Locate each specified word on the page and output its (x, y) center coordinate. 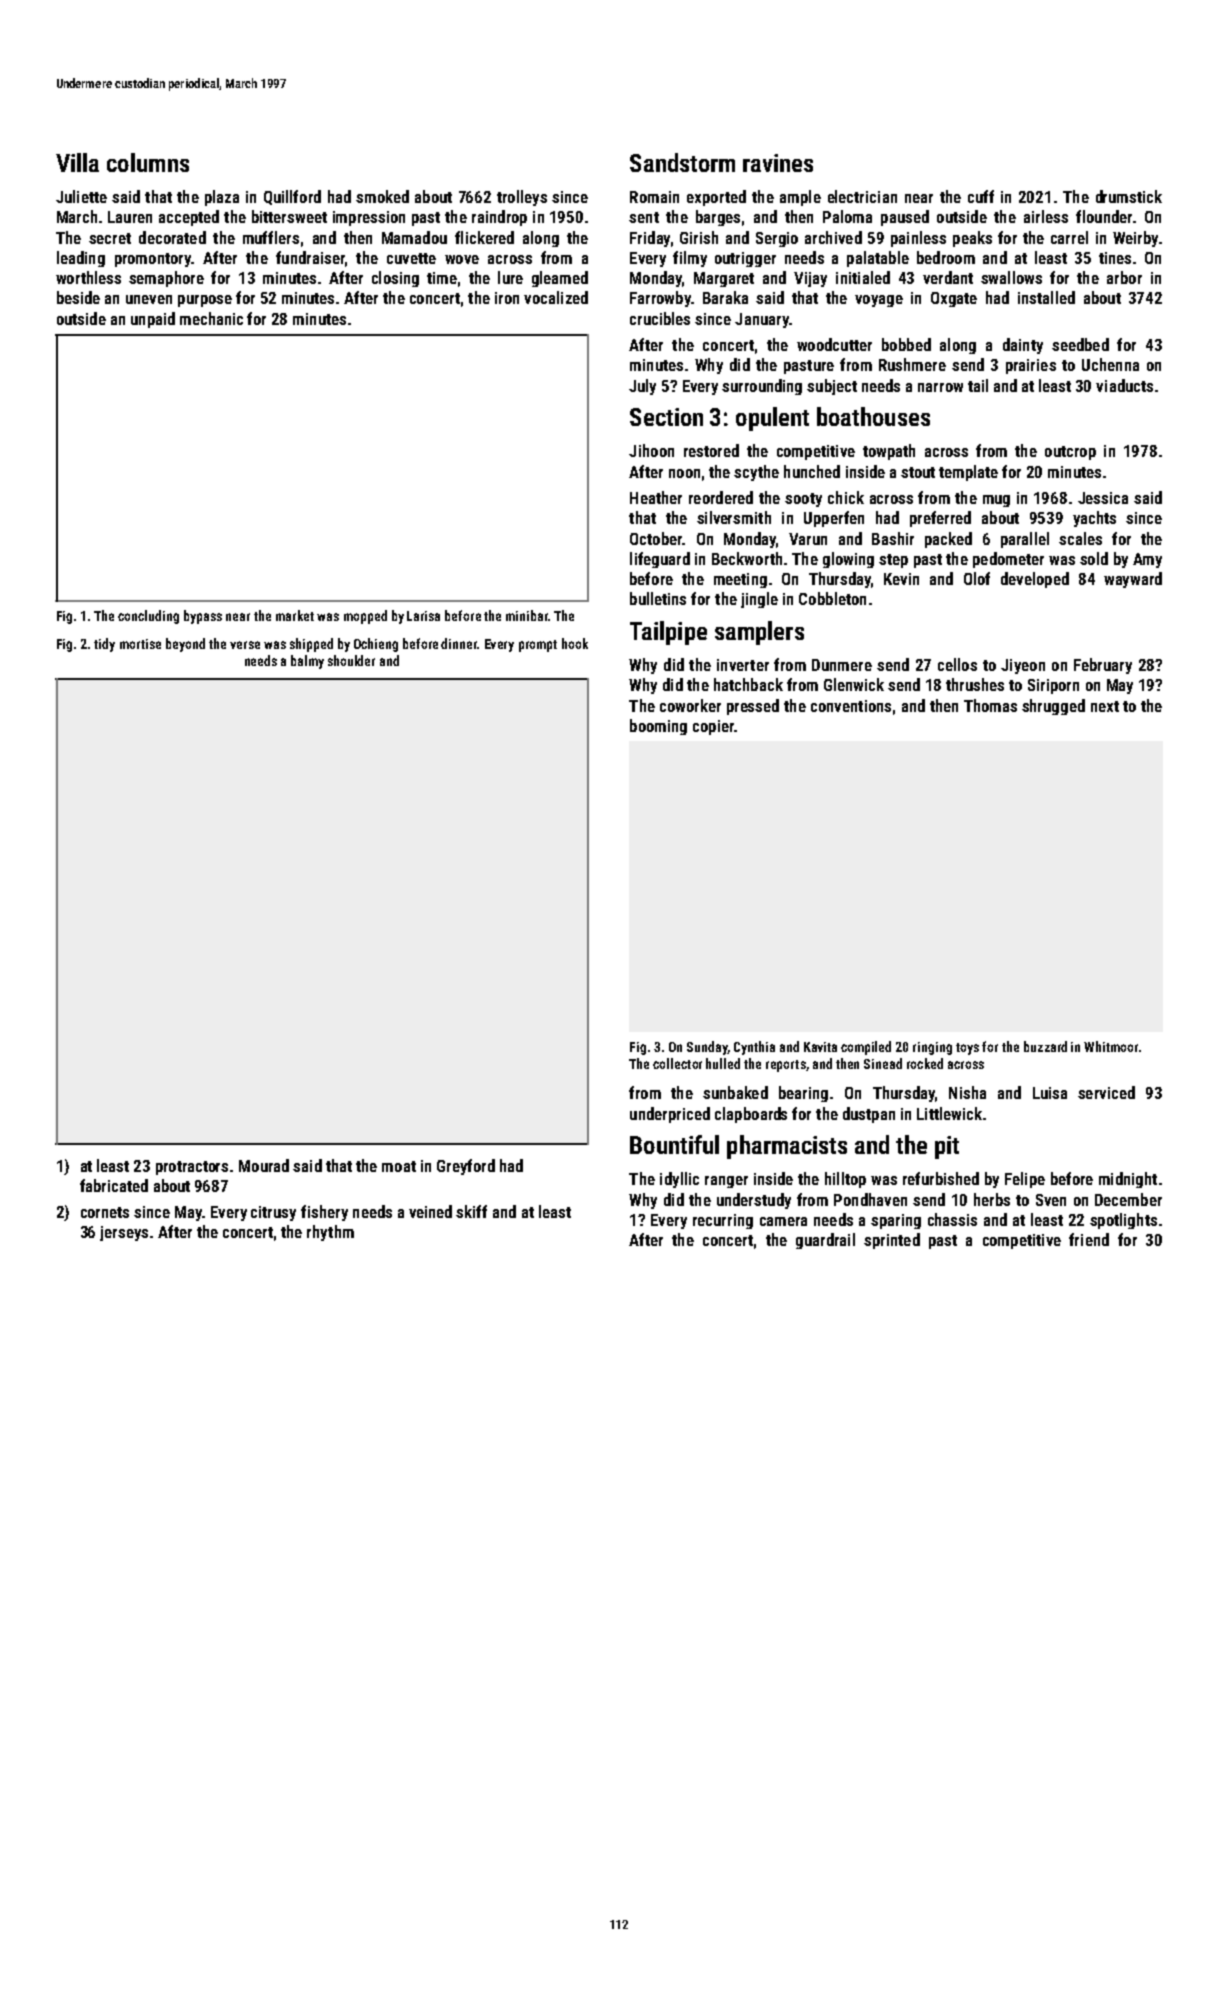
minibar (527, 615)
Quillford (292, 197)
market (295, 615)
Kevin (901, 579)
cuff (981, 196)
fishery (324, 1213)
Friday (650, 239)
